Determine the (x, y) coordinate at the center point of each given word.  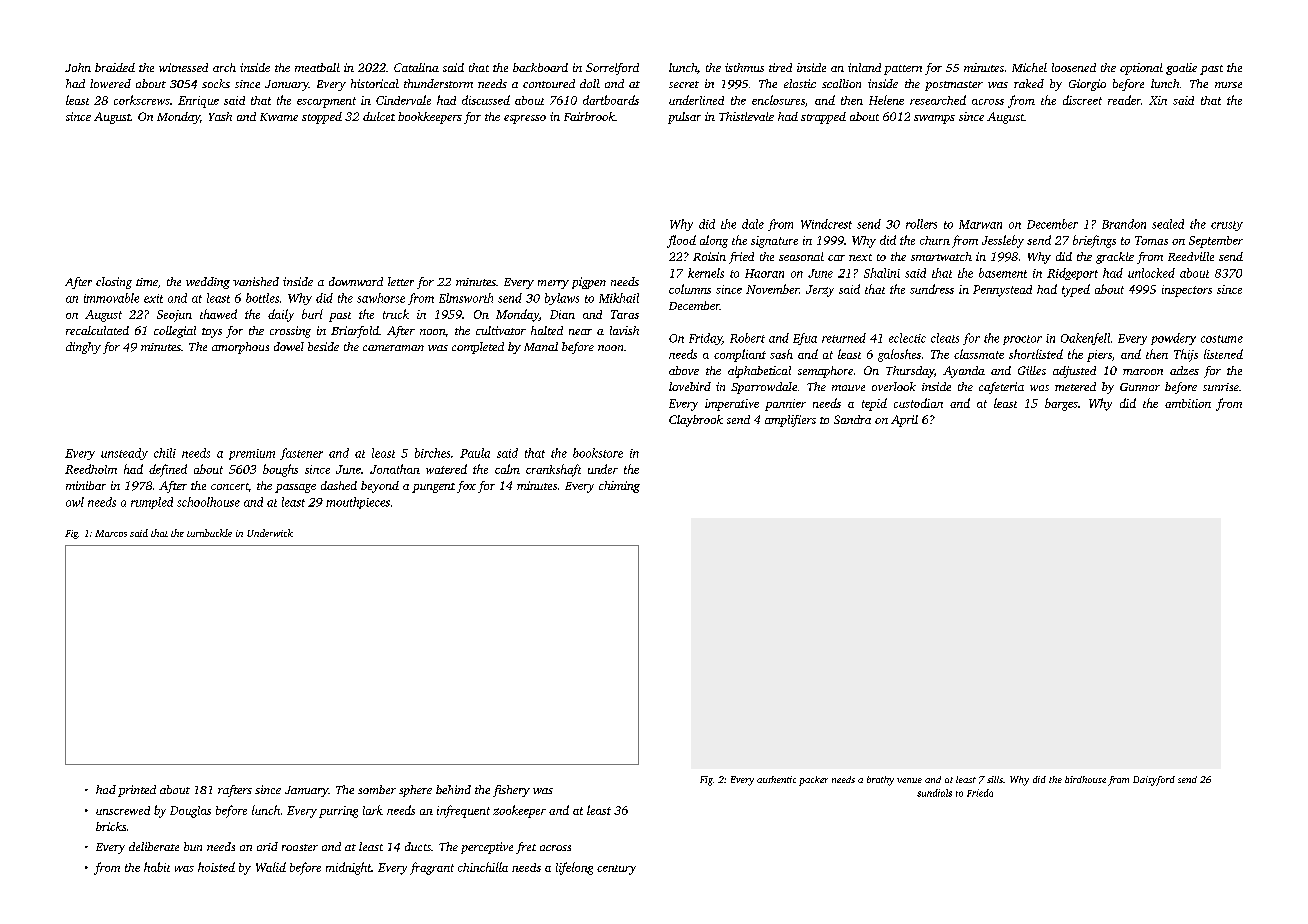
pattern (903, 70)
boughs (280, 470)
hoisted (216, 867)
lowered (110, 83)
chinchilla (483, 867)
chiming (619, 487)
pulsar (684, 118)
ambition (1188, 403)
